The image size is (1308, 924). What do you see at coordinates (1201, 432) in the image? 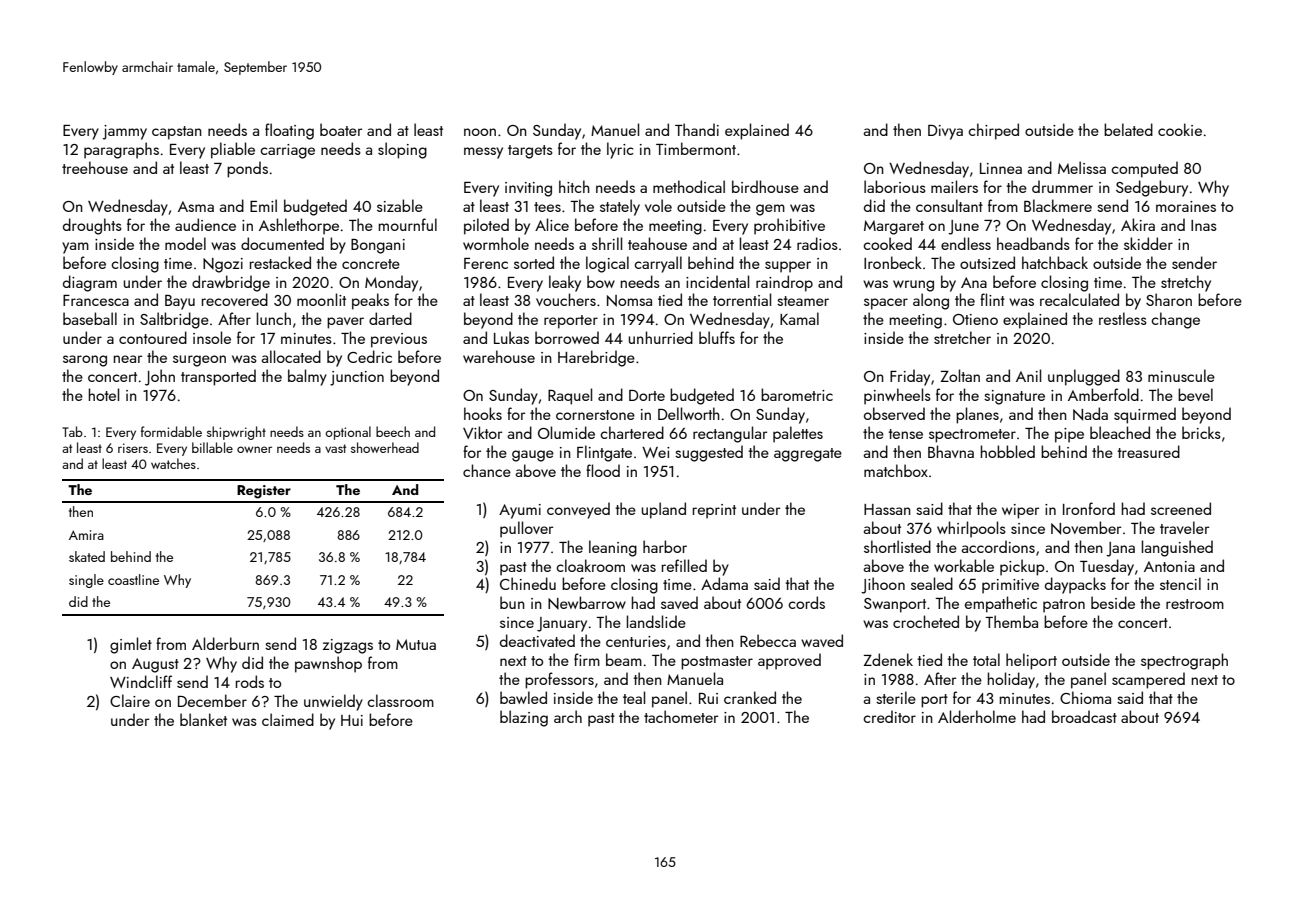
I see `bricks` at bounding box center [1201, 432].
